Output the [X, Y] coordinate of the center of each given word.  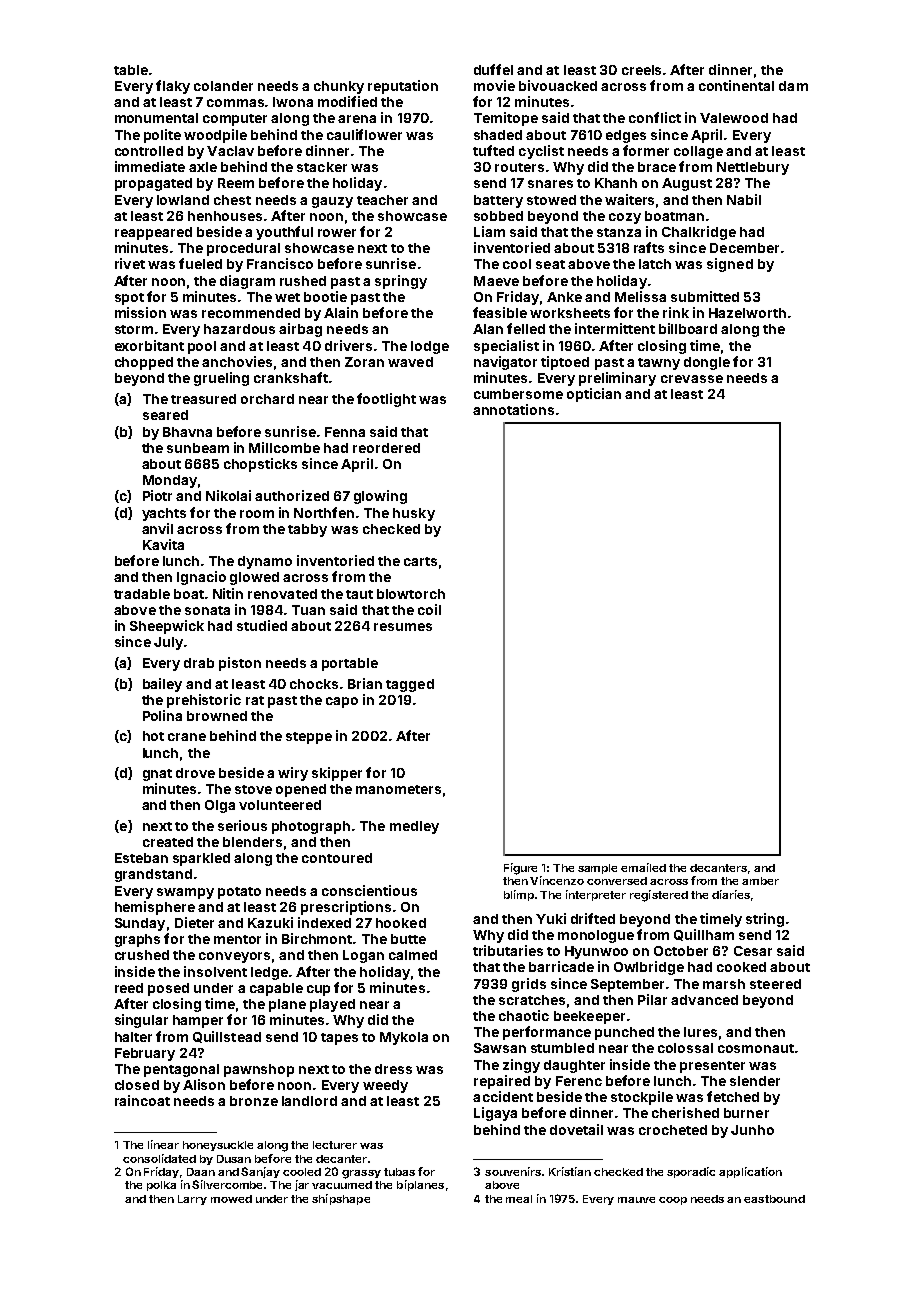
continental [736, 85]
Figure [520, 869]
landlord [309, 1101]
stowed [551, 200]
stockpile [642, 1098]
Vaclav [230, 151]
